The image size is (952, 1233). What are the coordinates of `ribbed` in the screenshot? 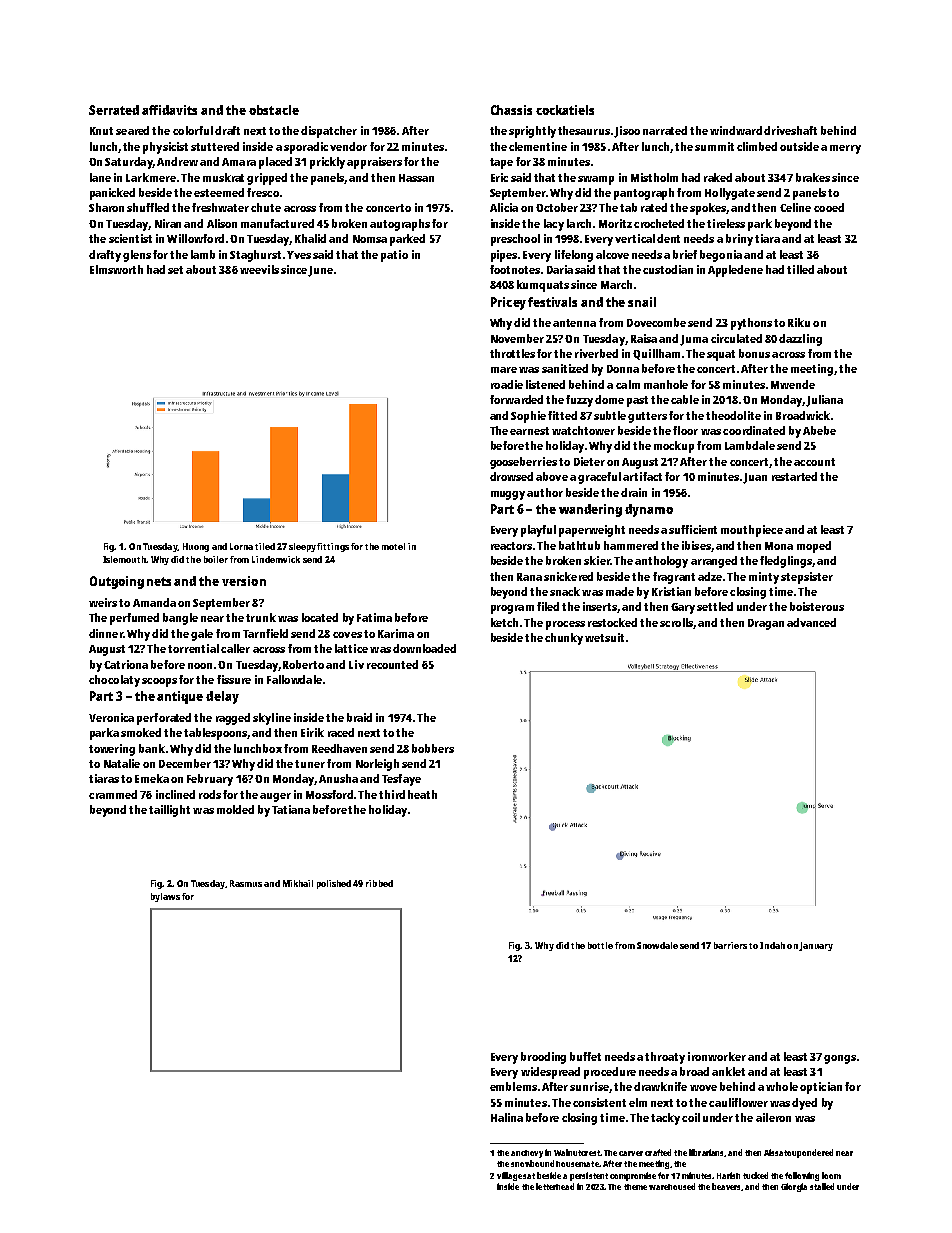 It's located at (379, 883).
